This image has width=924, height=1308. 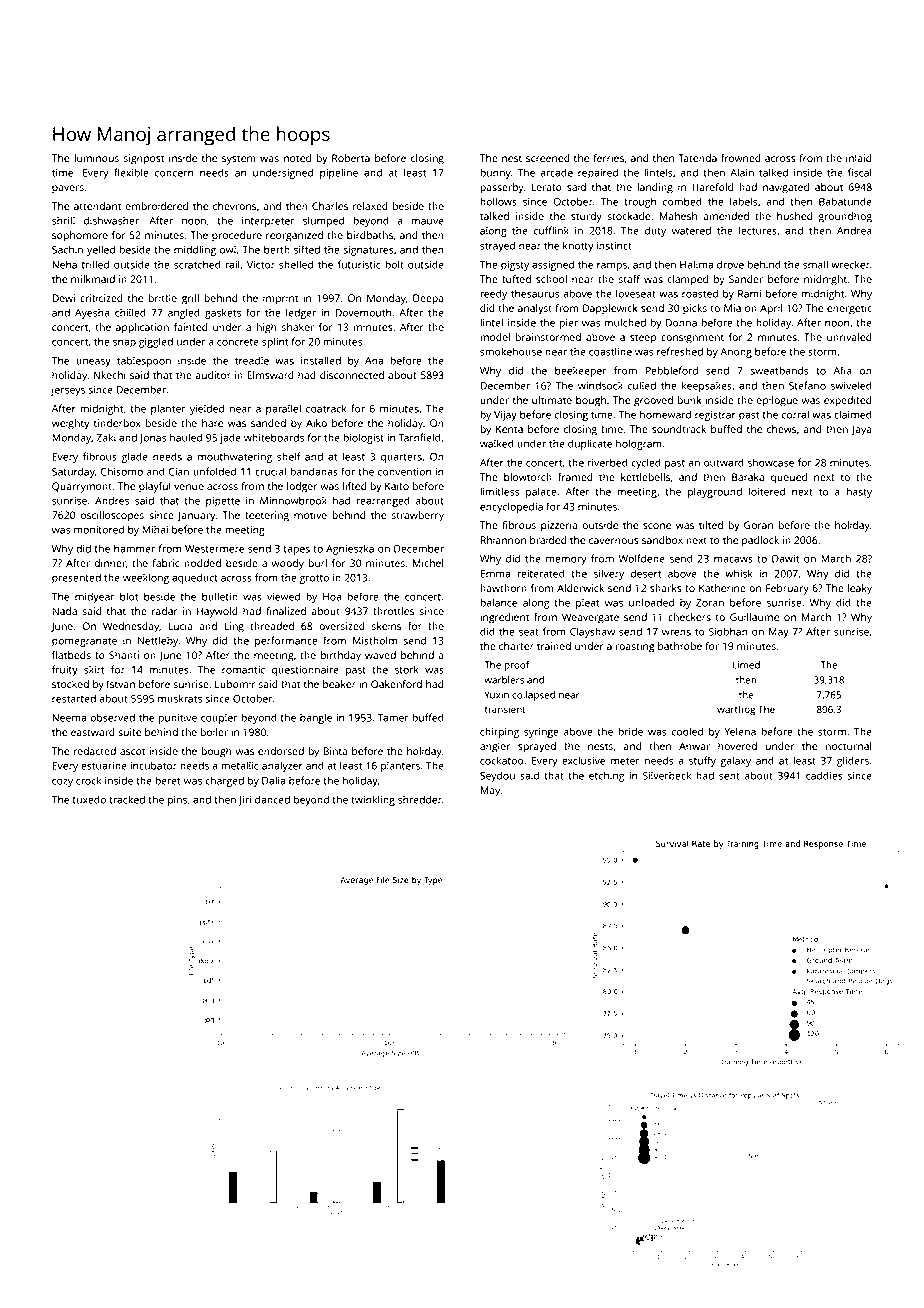 I want to click on system, so click(x=239, y=160).
